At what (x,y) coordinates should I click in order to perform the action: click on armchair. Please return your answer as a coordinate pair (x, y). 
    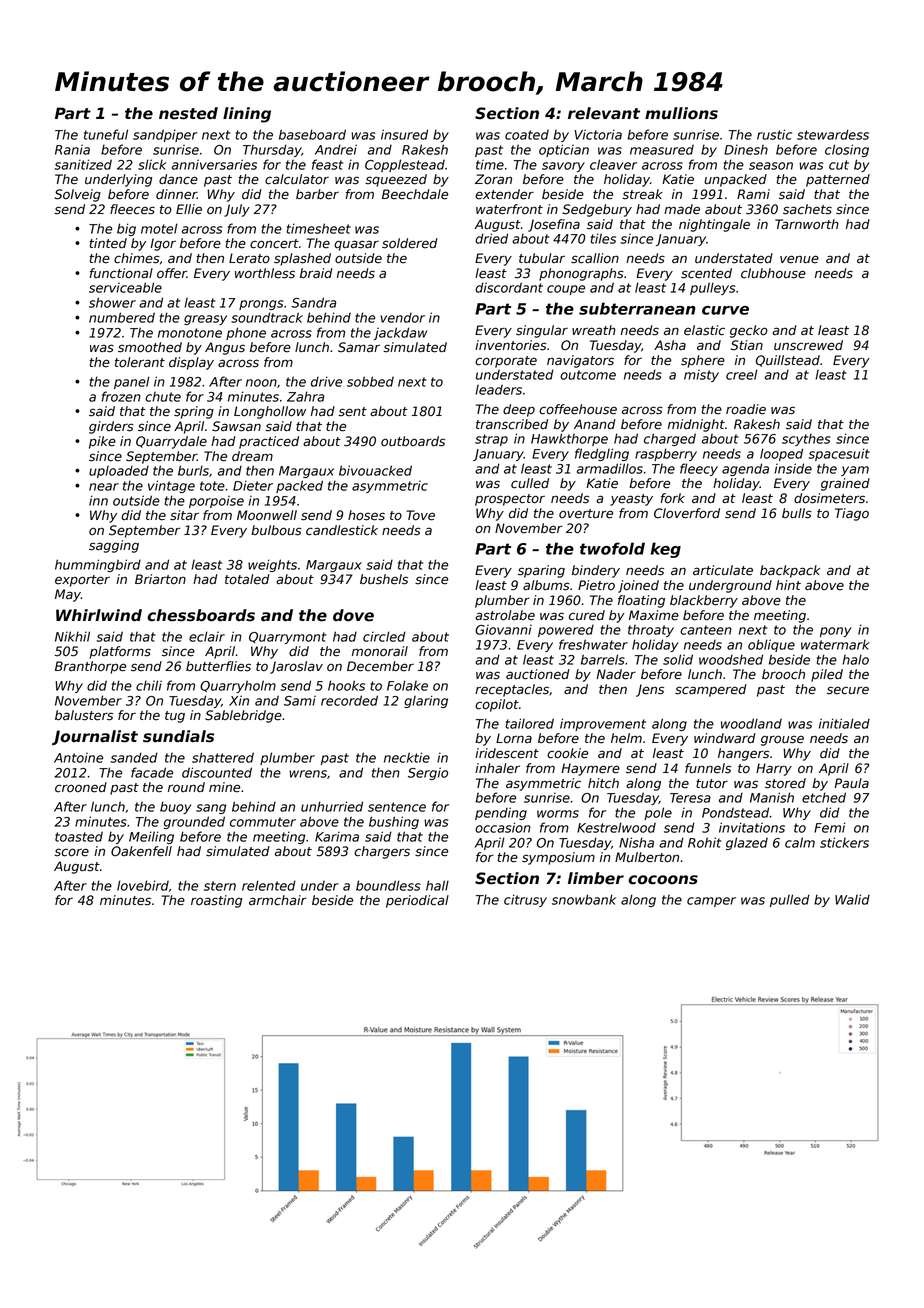
    Looking at the image, I should click on (278, 900).
